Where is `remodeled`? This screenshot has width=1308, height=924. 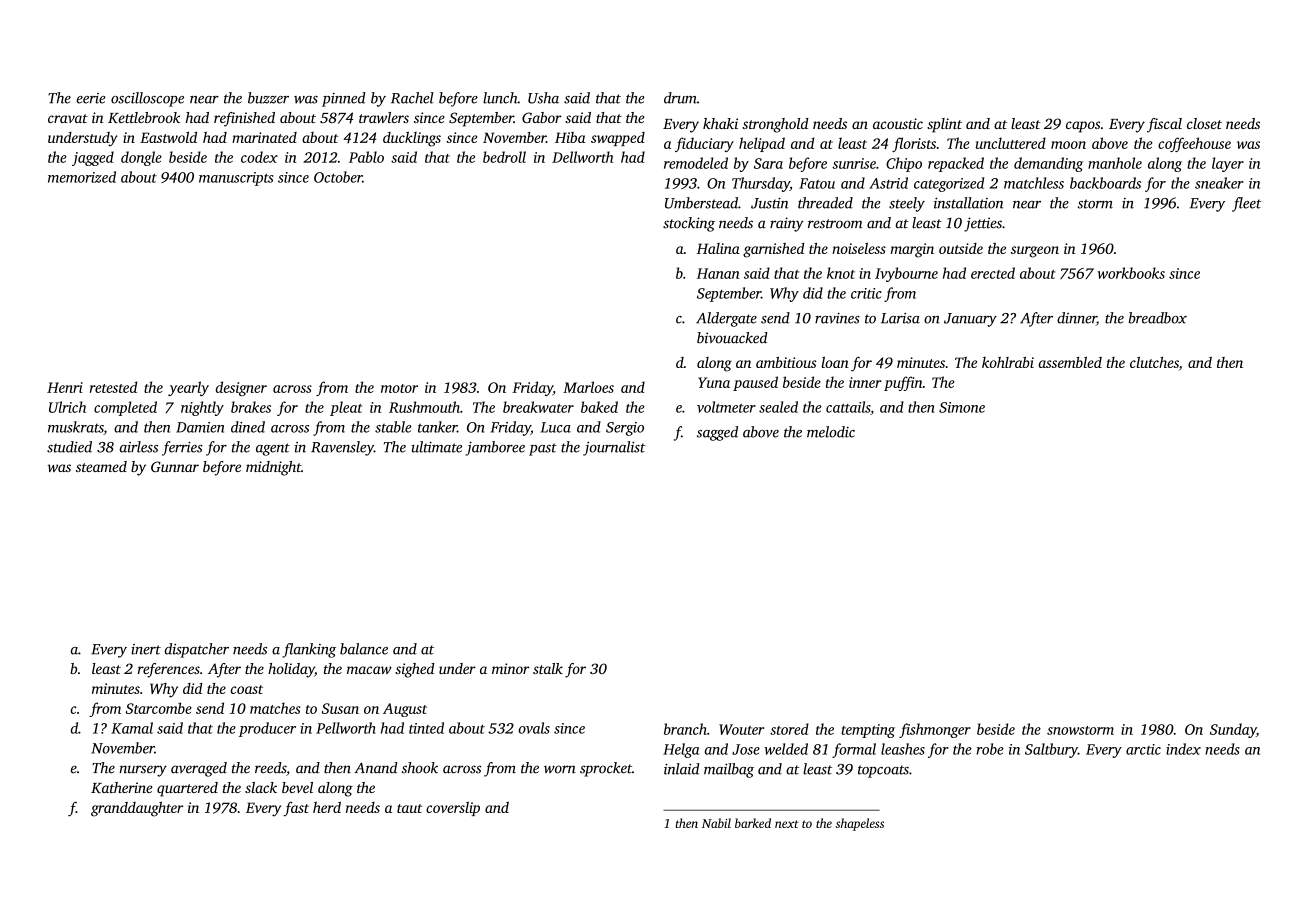
remodeled is located at coordinates (696, 163).
